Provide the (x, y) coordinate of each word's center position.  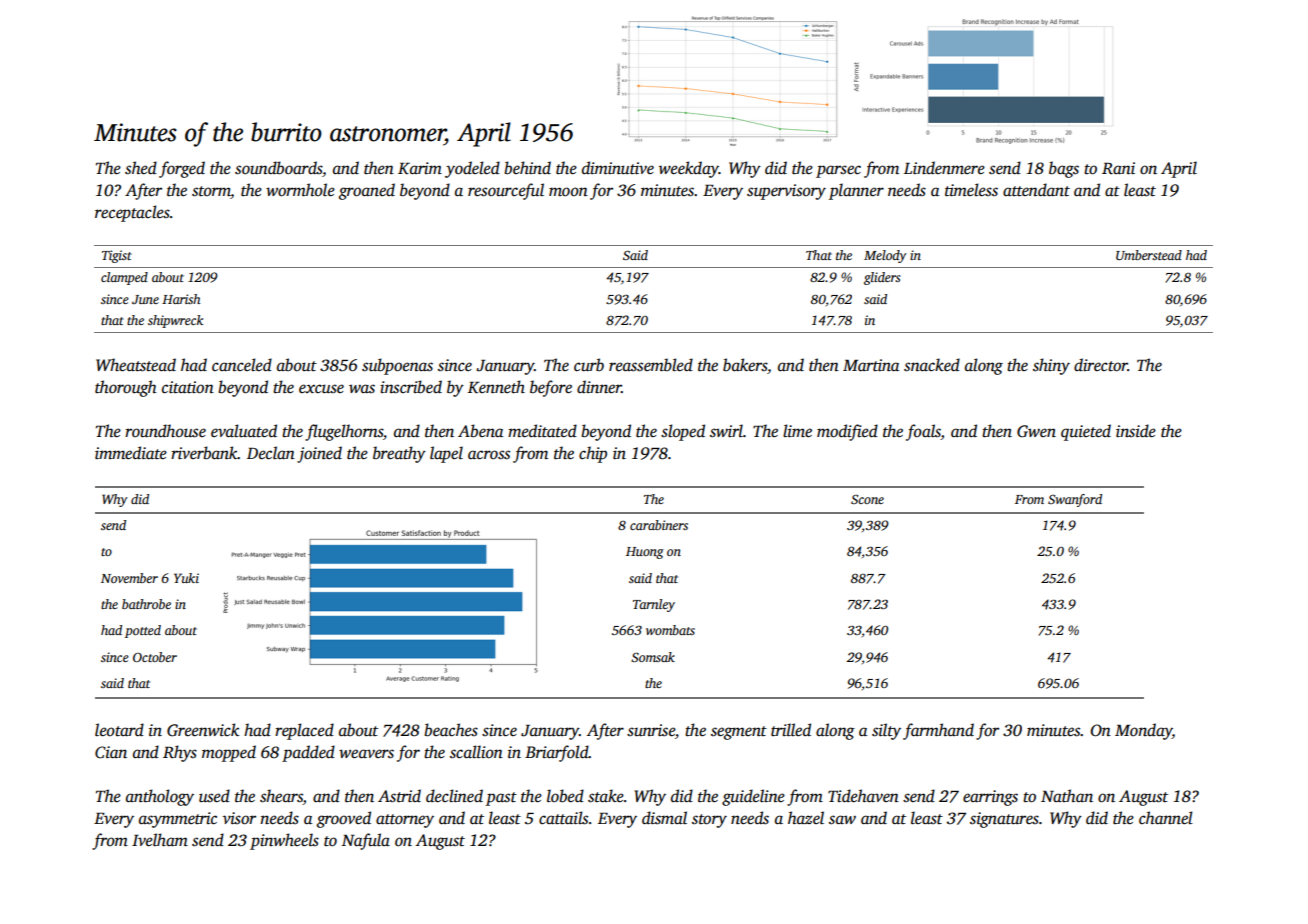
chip (593, 454)
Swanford (1075, 500)
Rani (1118, 168)
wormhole (300, 190)
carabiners (659, 525)
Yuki (186, 578)
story (709, 821)
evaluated (244, 431)
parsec (838, 171)
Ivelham (160, 840)
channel (1166, 818)
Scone (867, 499)
